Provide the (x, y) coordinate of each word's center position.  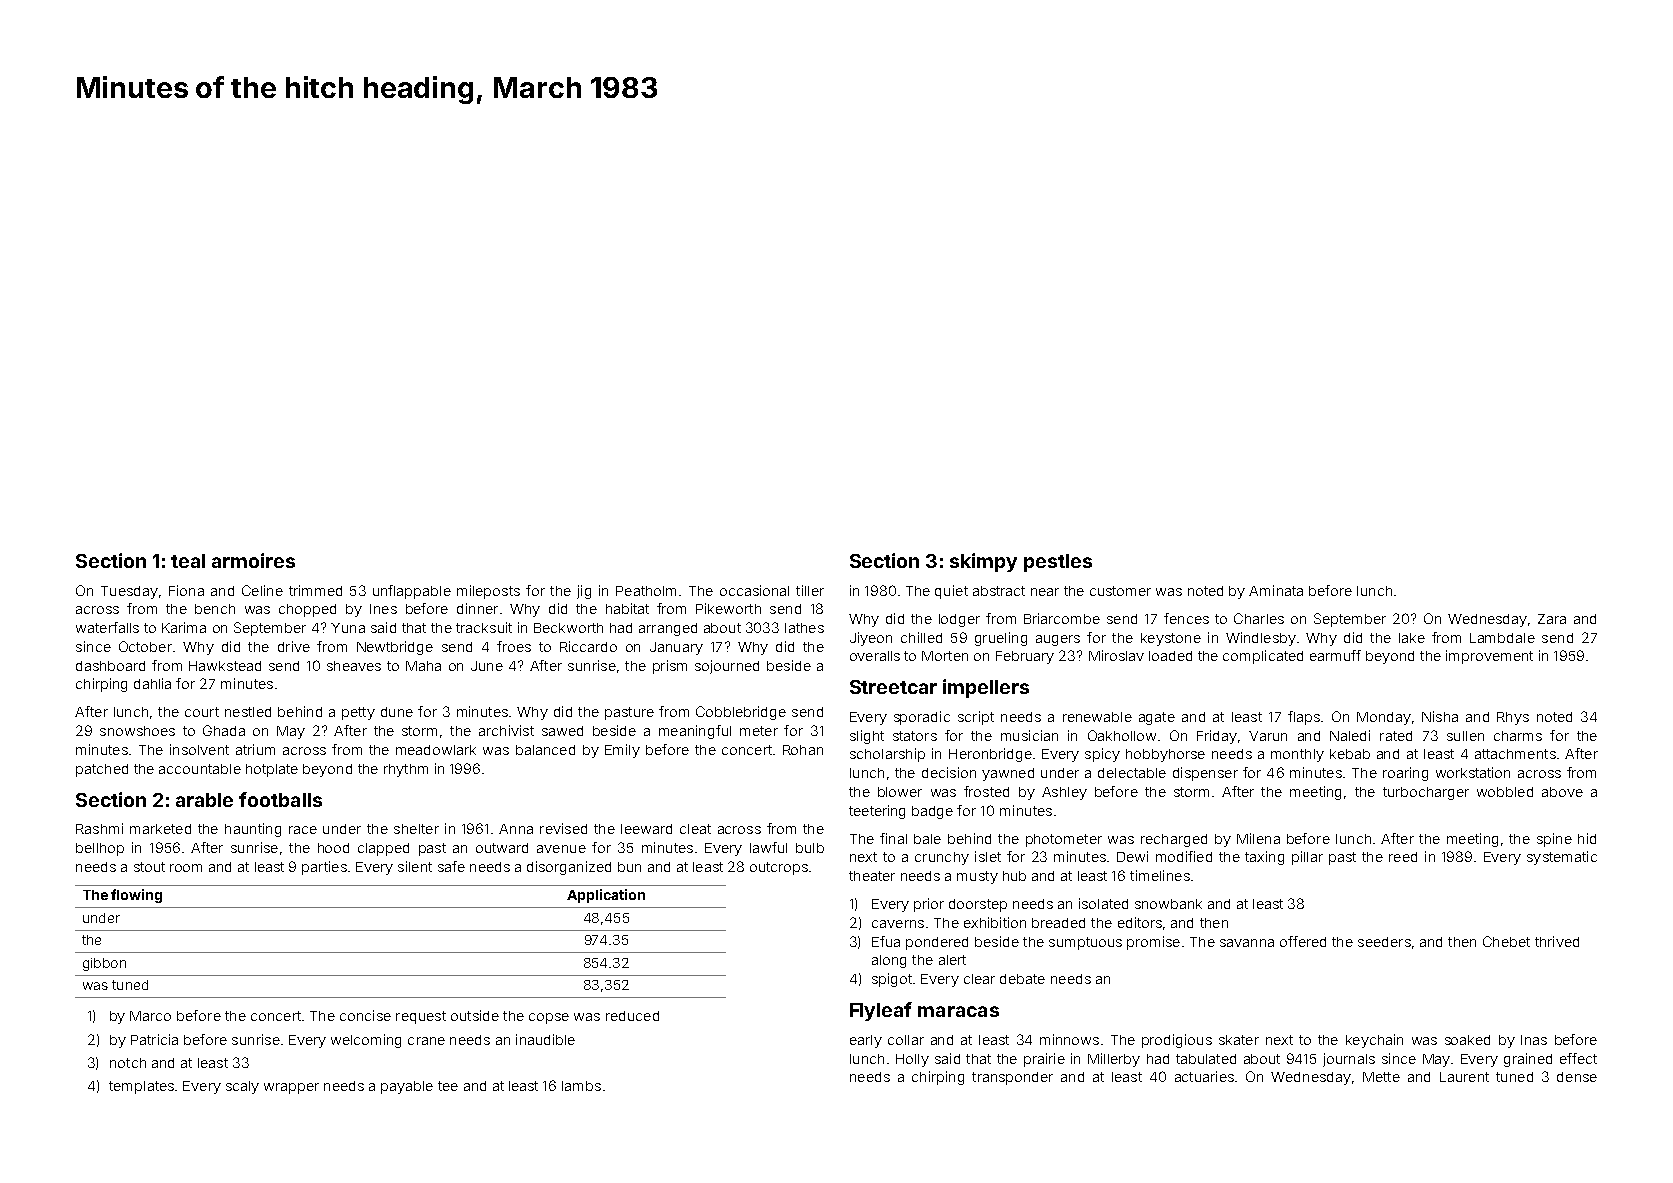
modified (1184, 856)
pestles (1058, 563)
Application (606, 896)
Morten (945, 656)
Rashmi (99, 828)
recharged (1174, 840)
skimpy (983, 562)
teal (188, 561)
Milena (1258, 838)
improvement (1489, 657)
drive (294, 646)
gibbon (104, 964)
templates (141, 1087)
